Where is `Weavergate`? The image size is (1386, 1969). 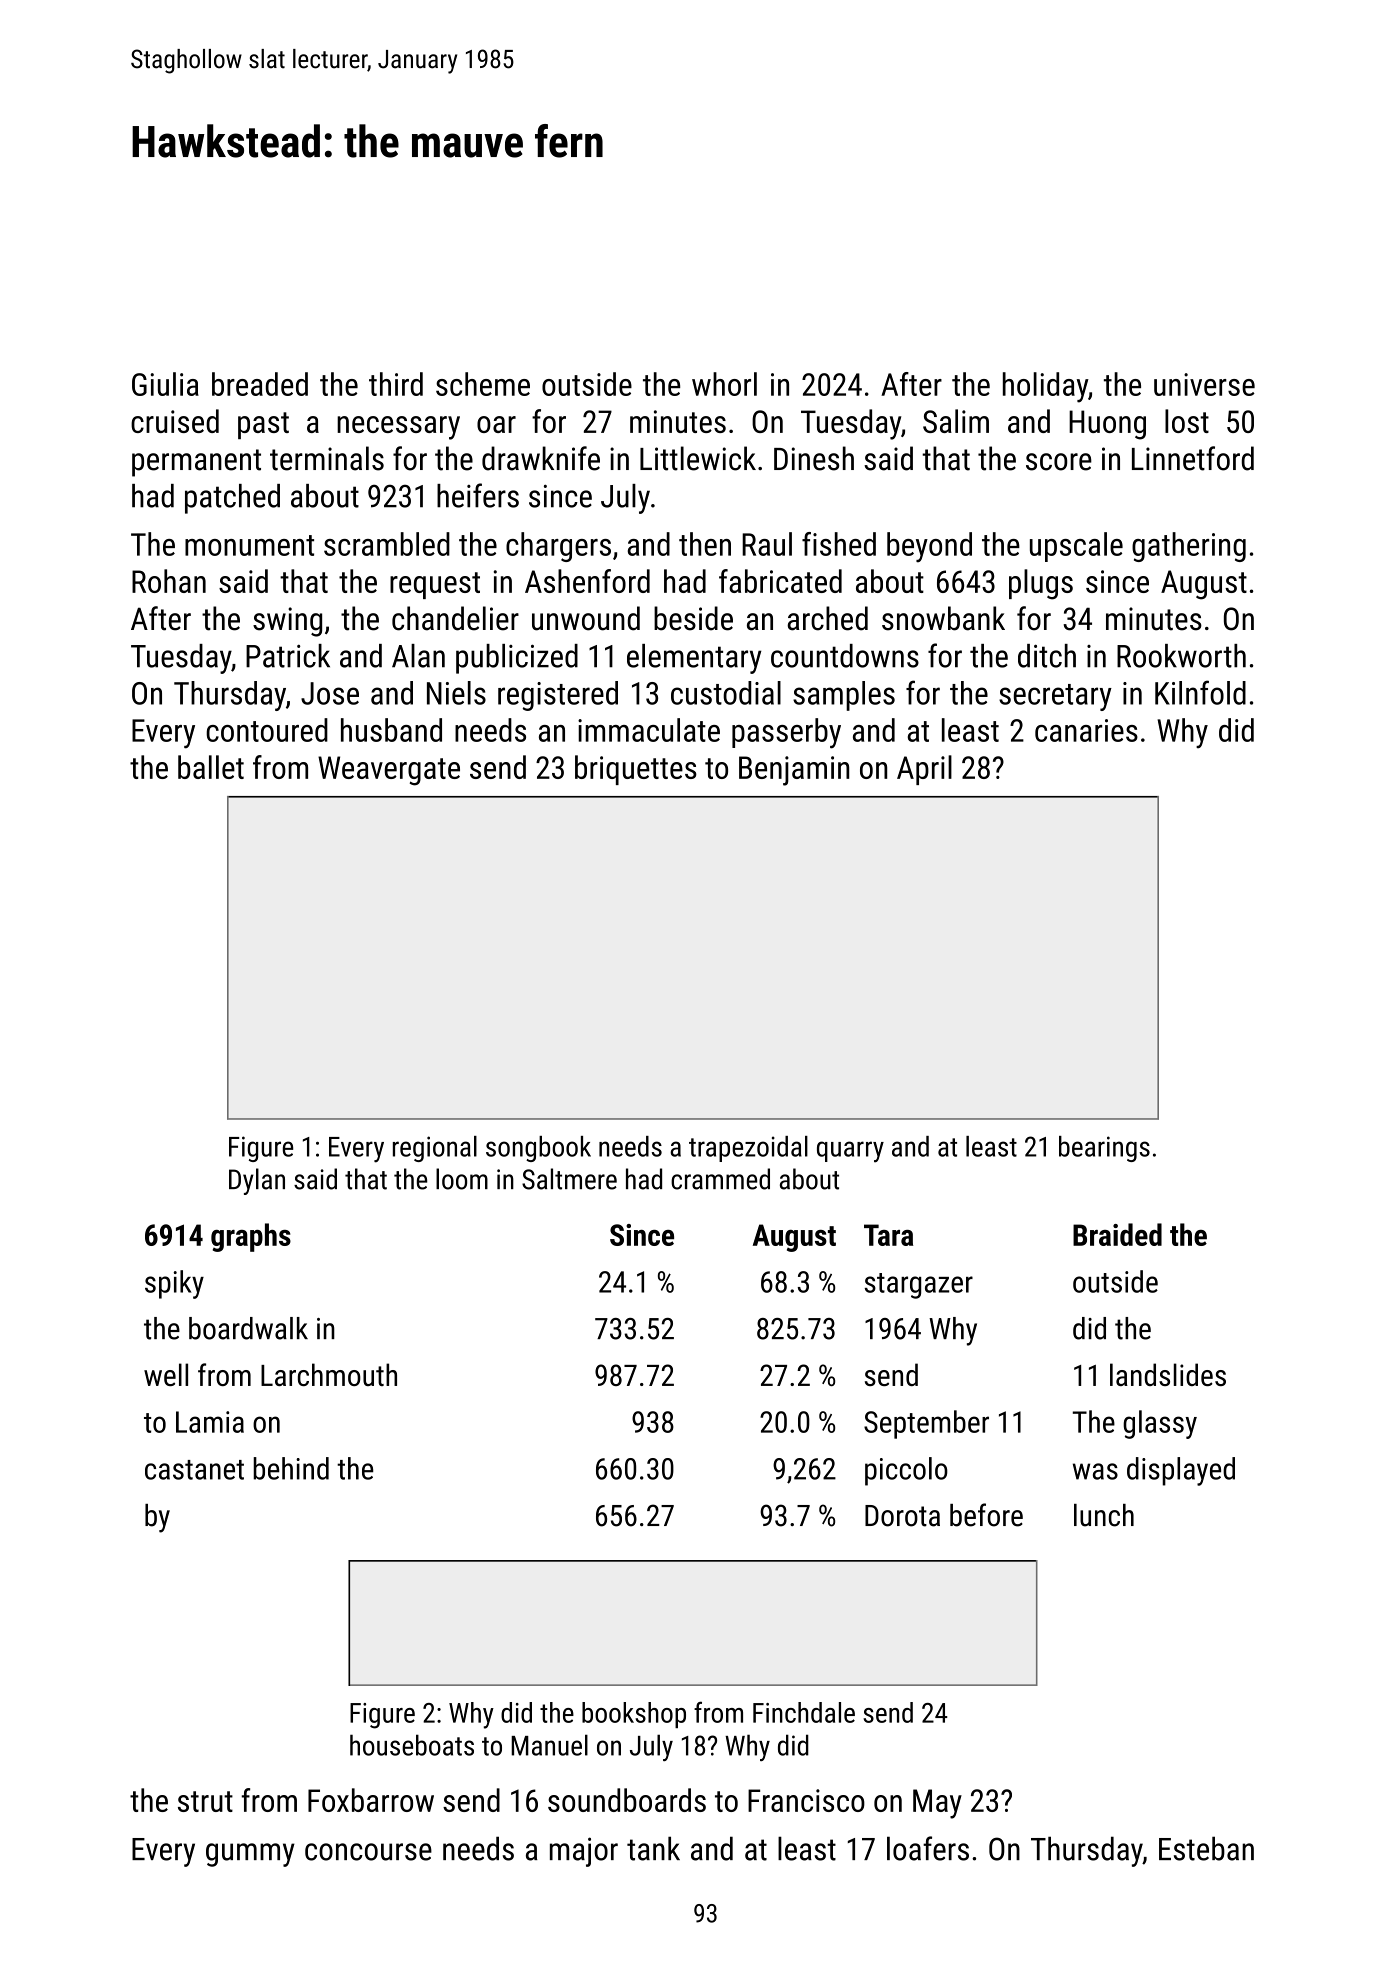
Weavergate is located at coordinates (389, 771).
